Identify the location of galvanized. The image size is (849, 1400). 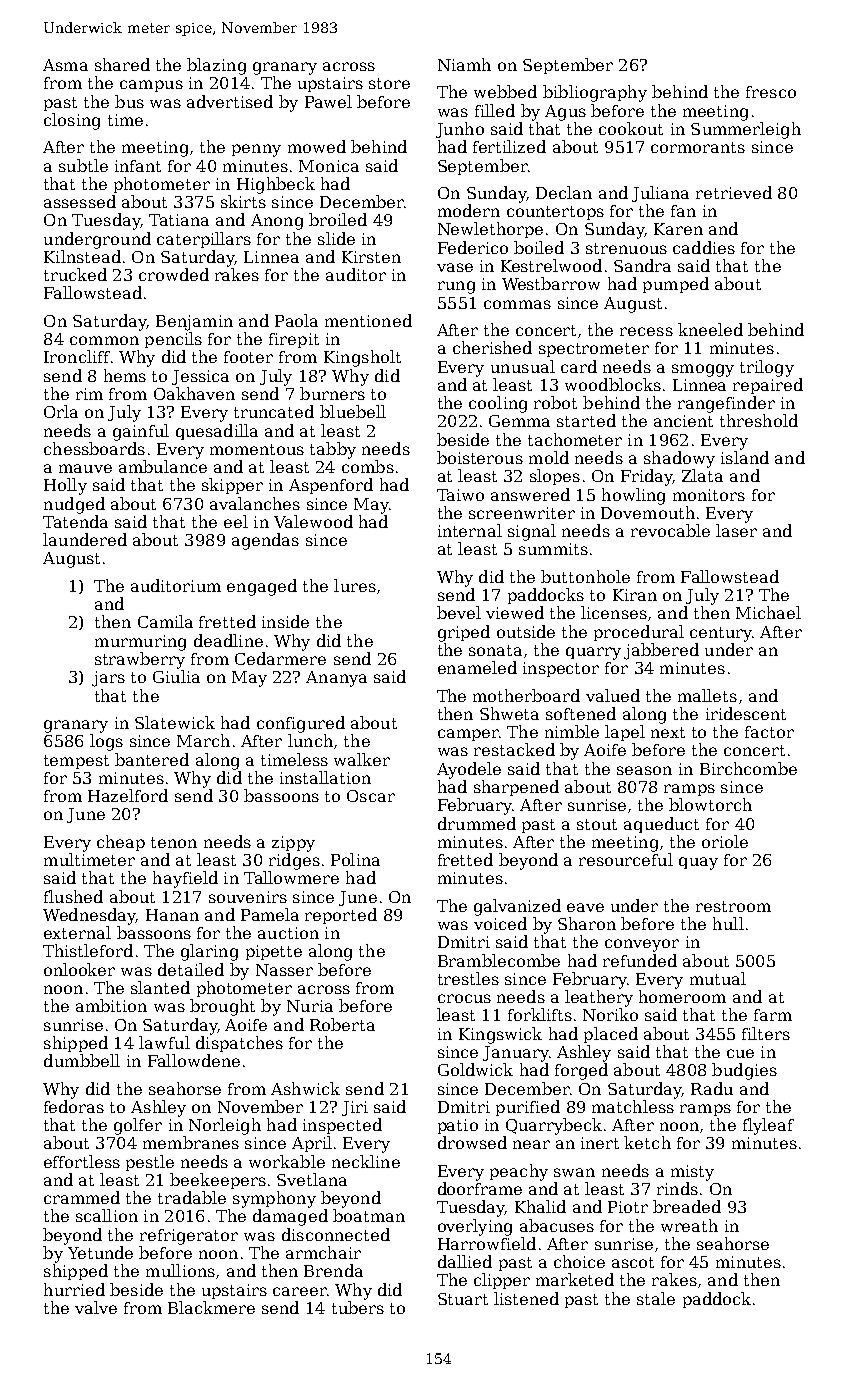
(517, 907).
